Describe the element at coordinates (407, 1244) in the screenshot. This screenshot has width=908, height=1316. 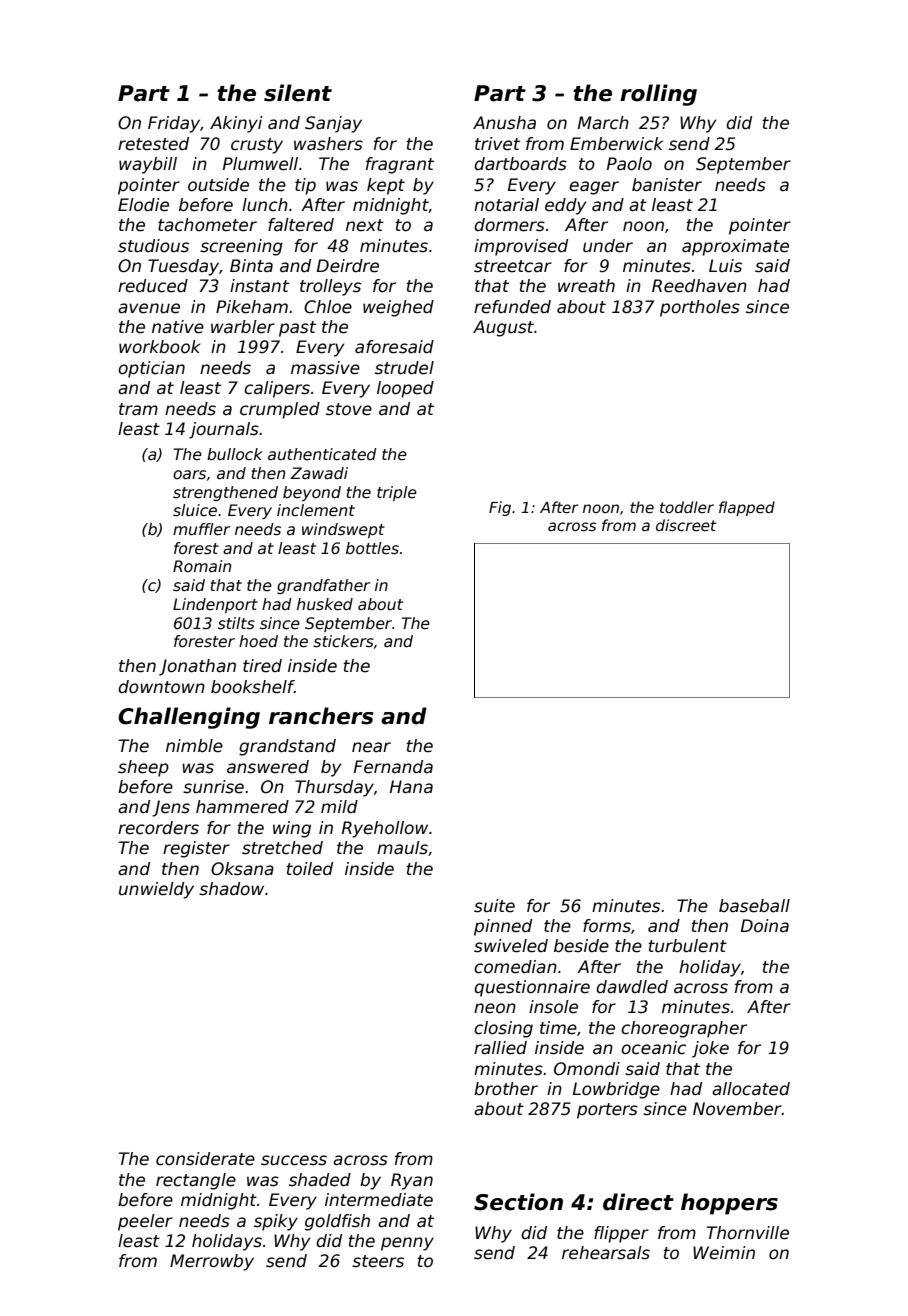
I see `penny` at that location.
